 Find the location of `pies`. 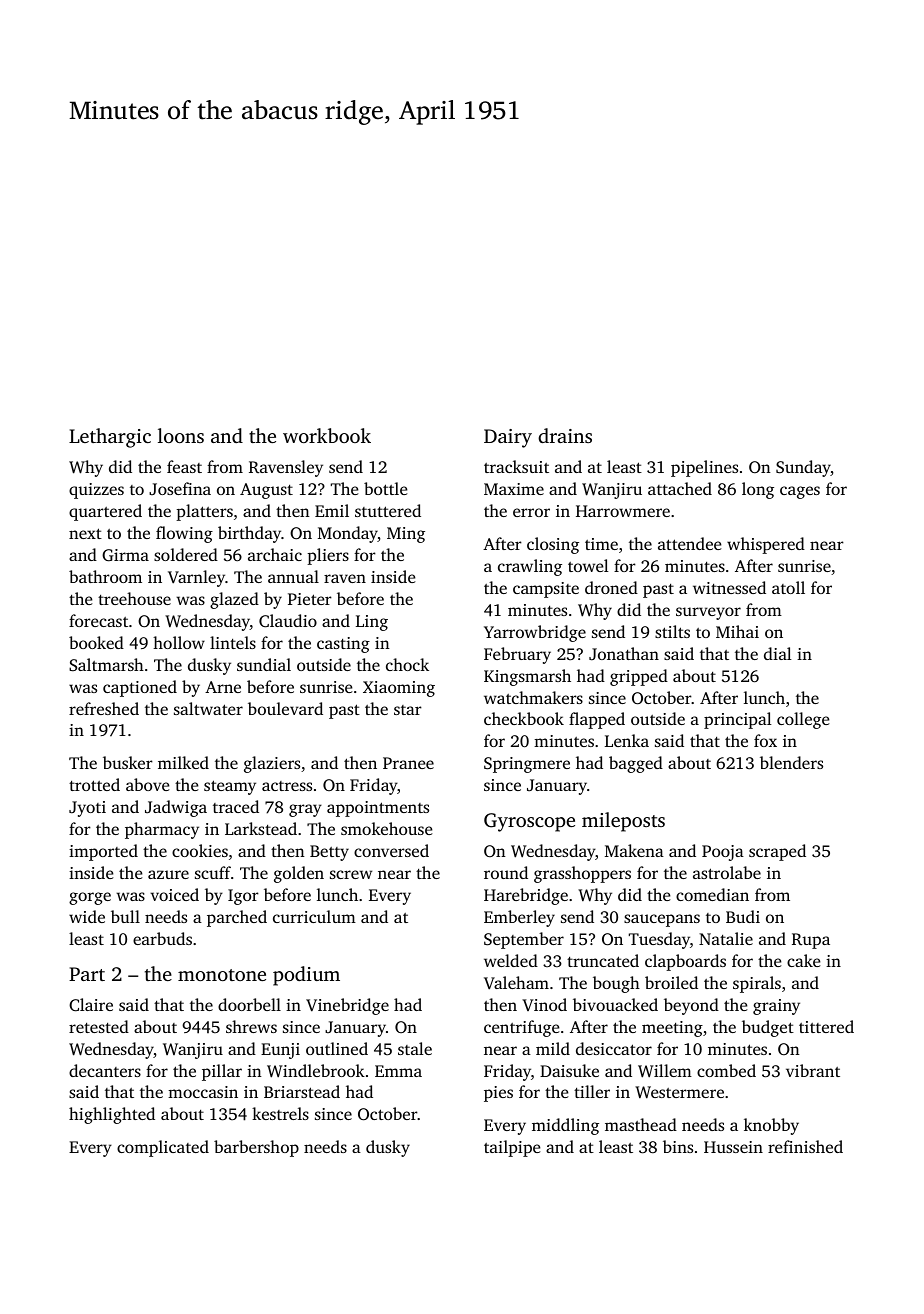

pies is located at coordinates (498, 1094).
